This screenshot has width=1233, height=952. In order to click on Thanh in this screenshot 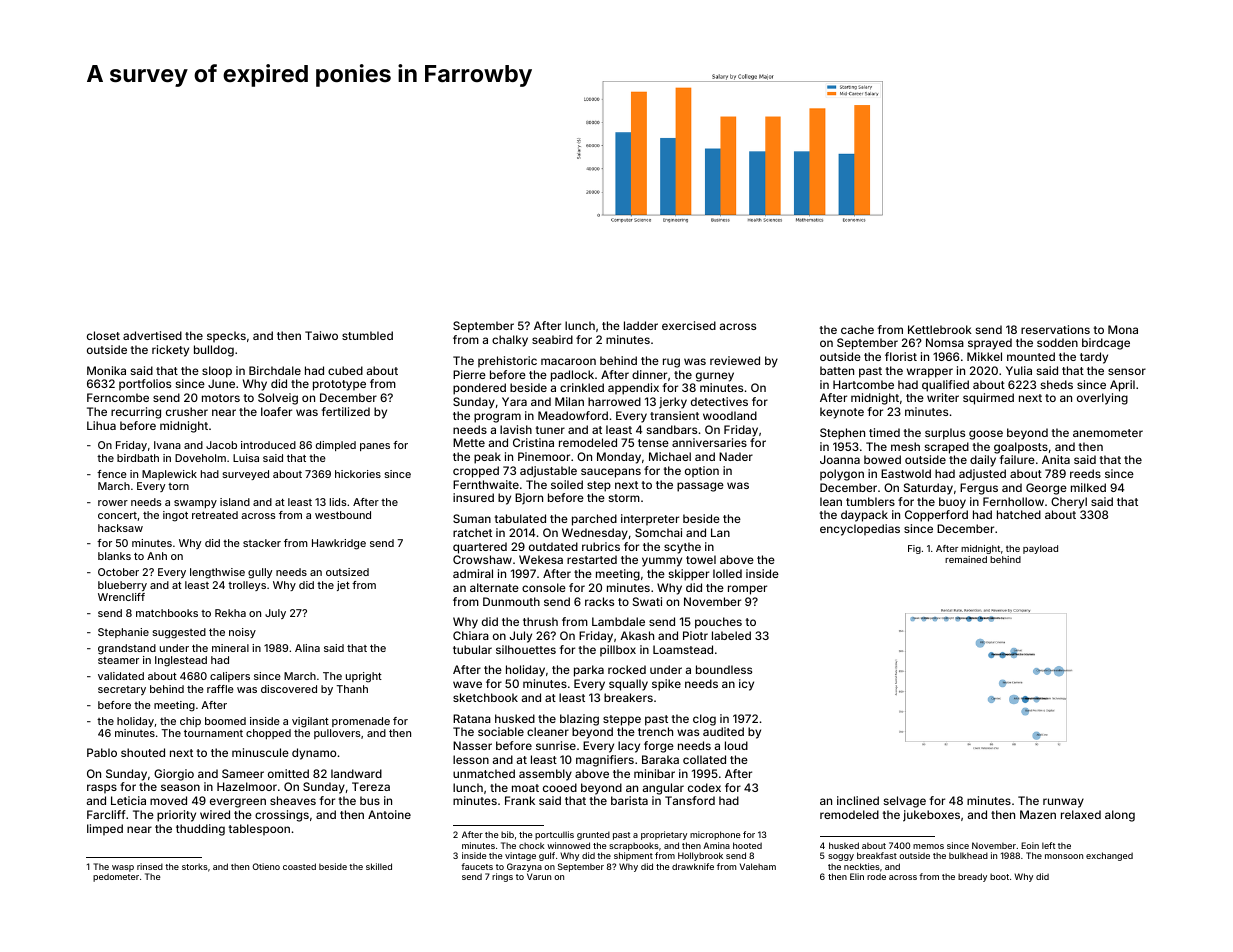, I will do `click(352, 689)`.
